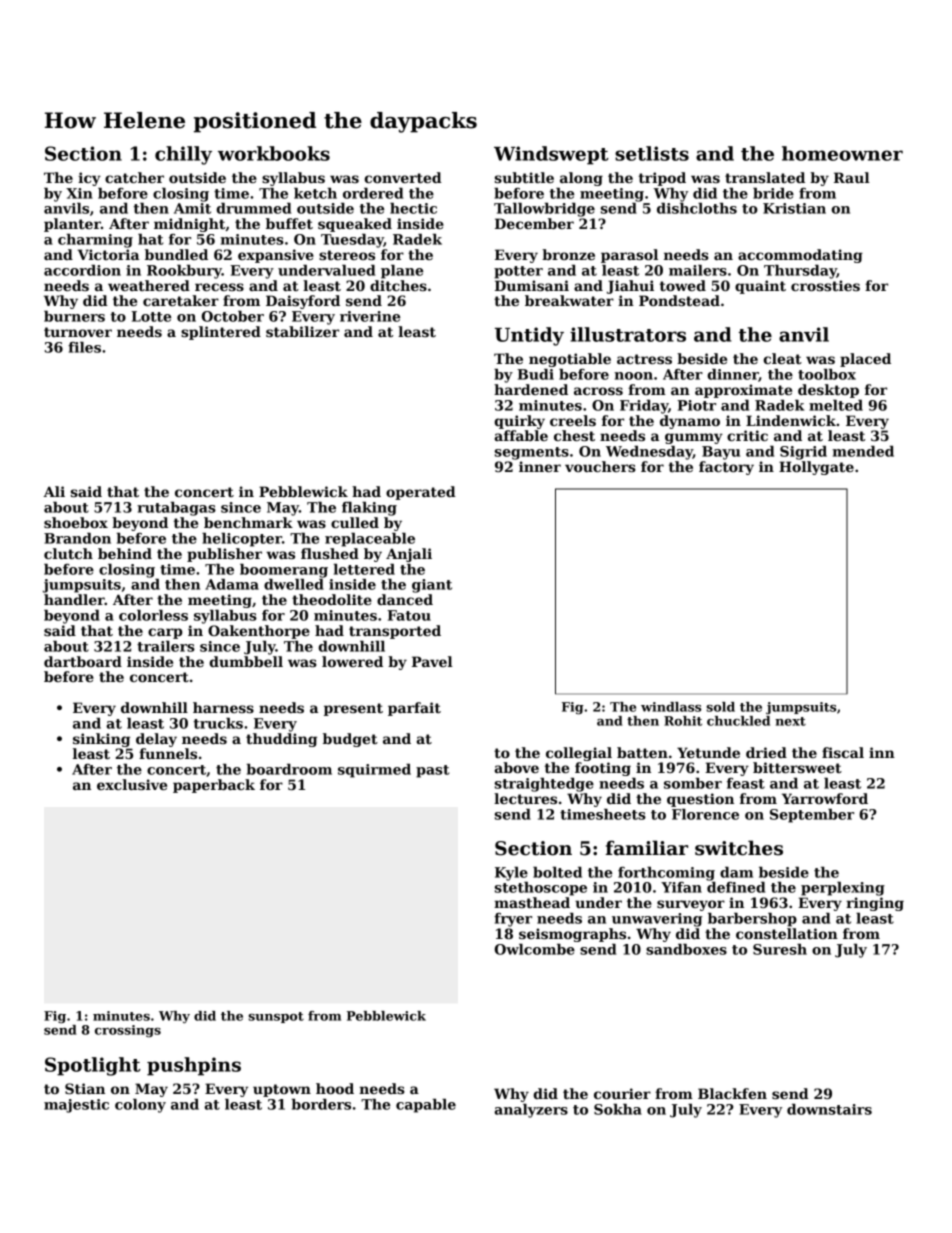 This image has width=952, height=1233. Describe the element at coordinates (403, 177) in the image. I see `converted` at that location.
